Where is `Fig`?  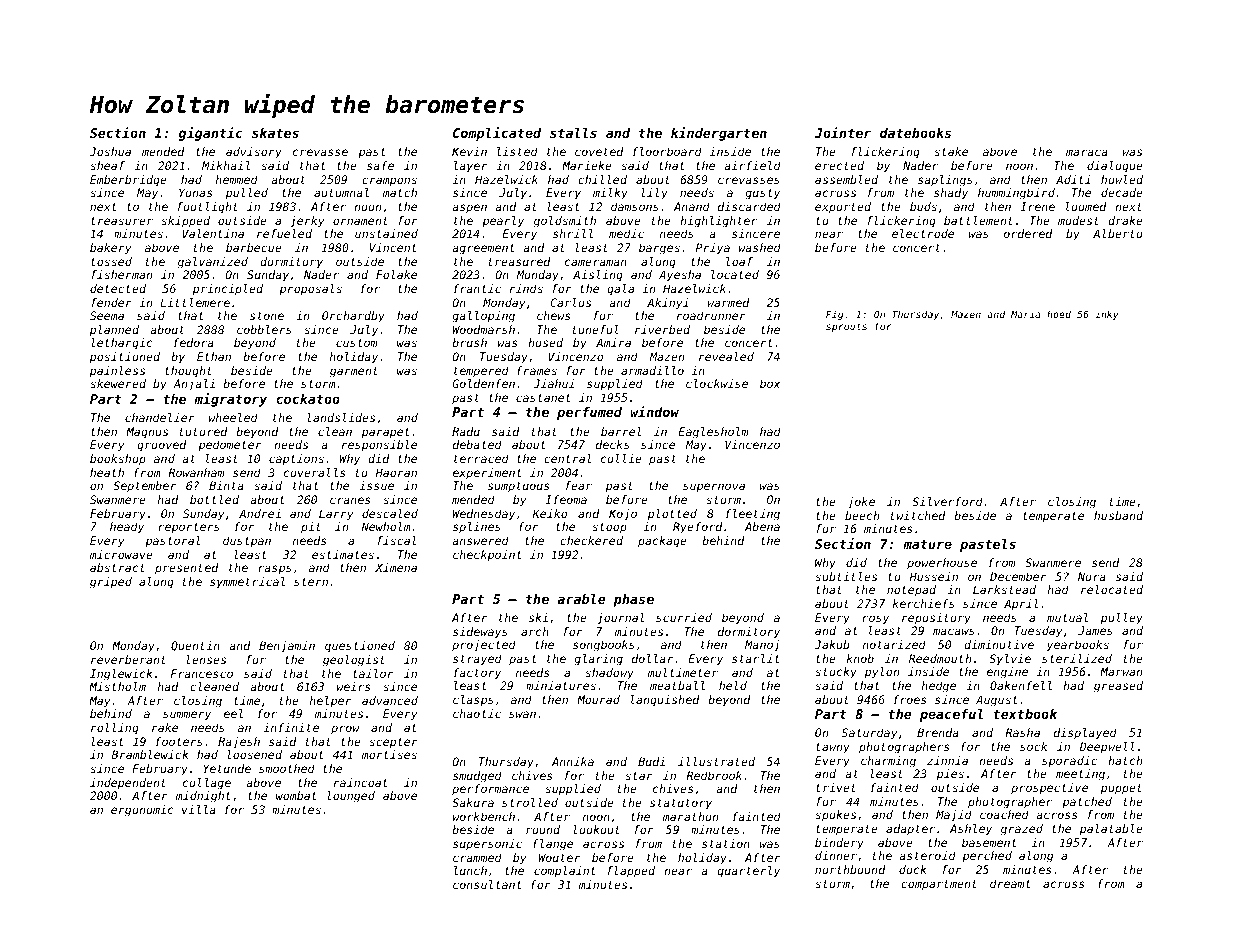
Fig is located at coordinates (834, 315).
